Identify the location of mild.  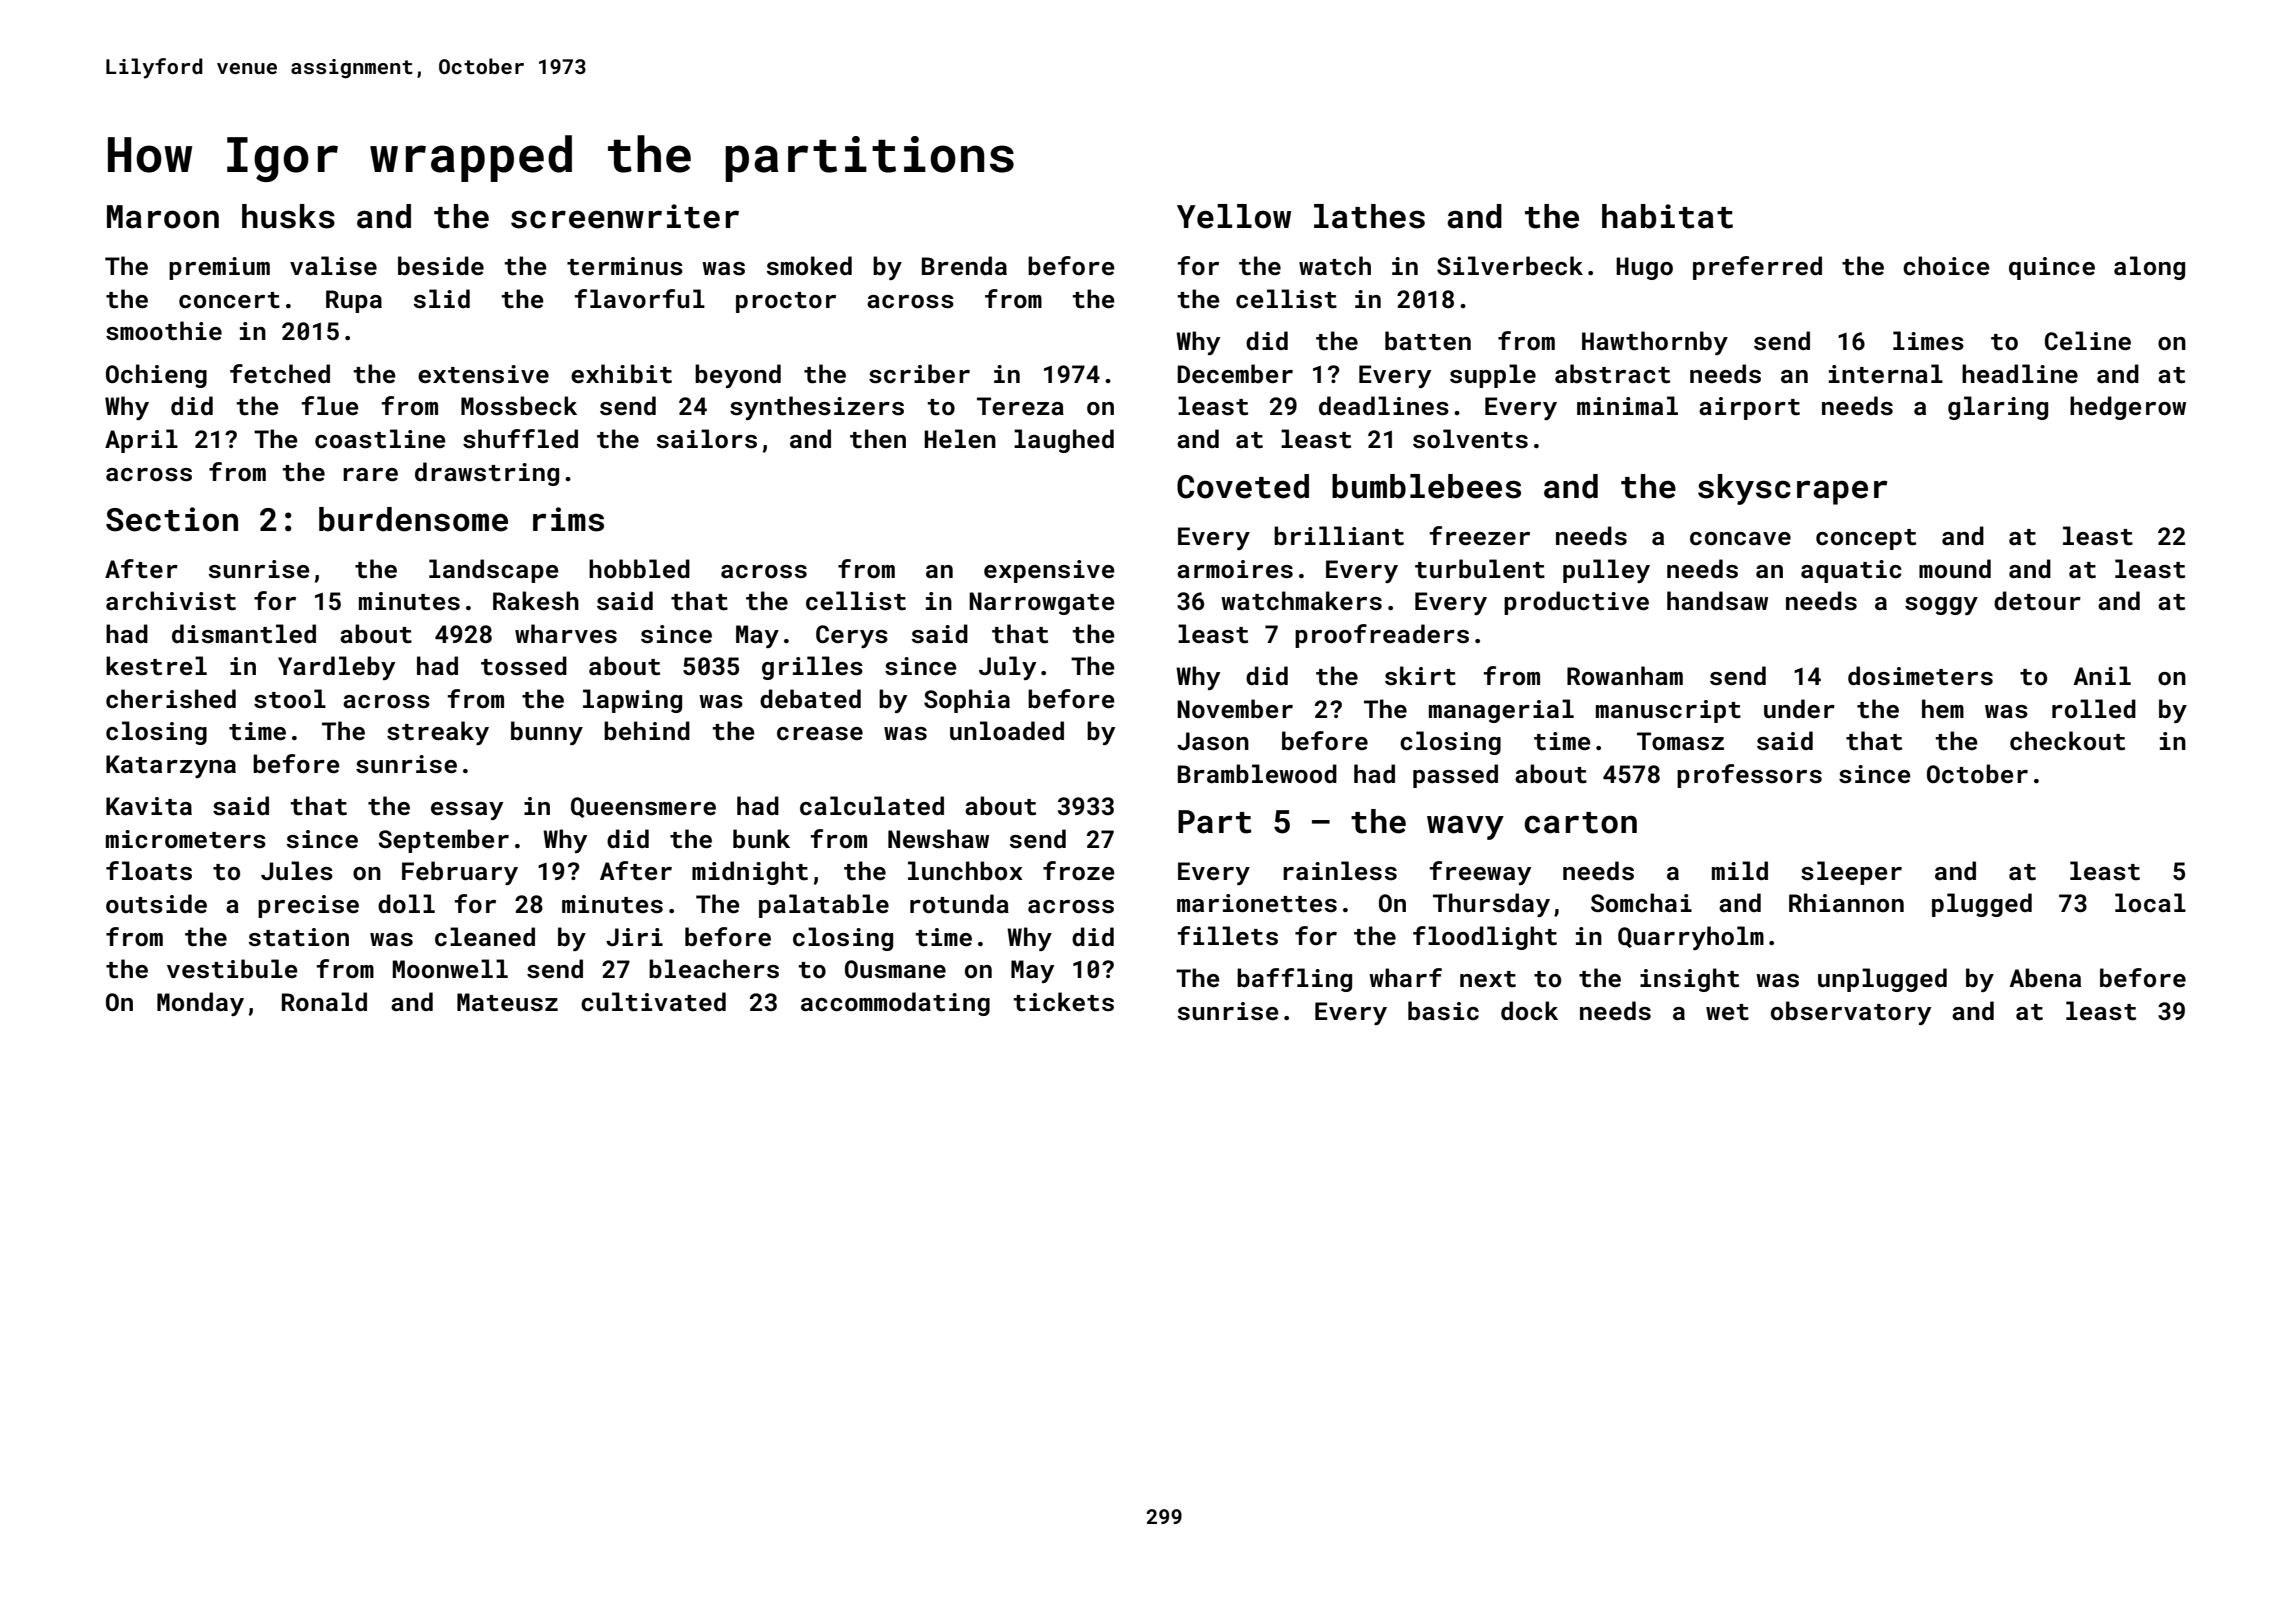
(1740, 870).
